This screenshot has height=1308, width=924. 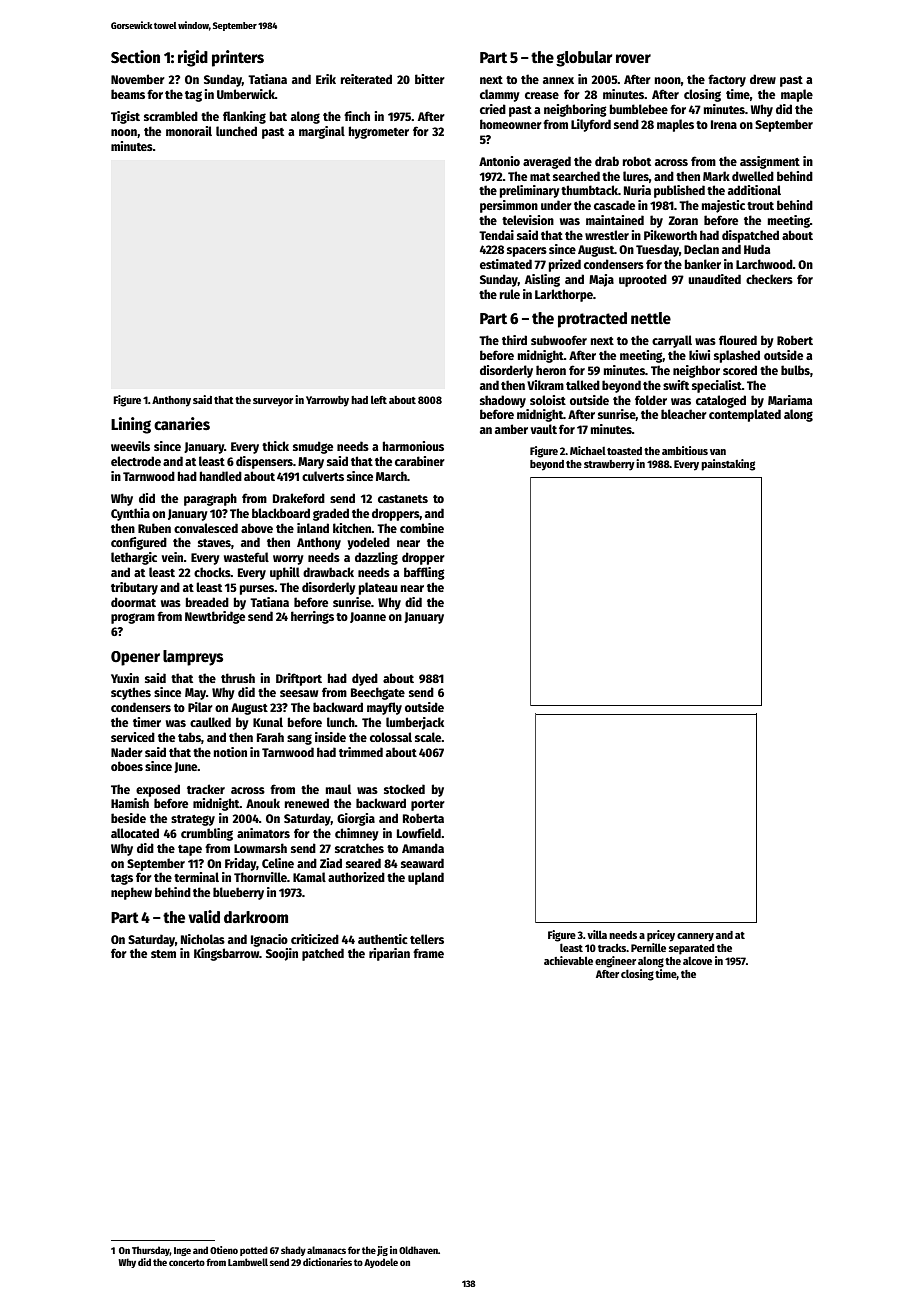 I want to click on serviced, so click(x=133, y=737).
